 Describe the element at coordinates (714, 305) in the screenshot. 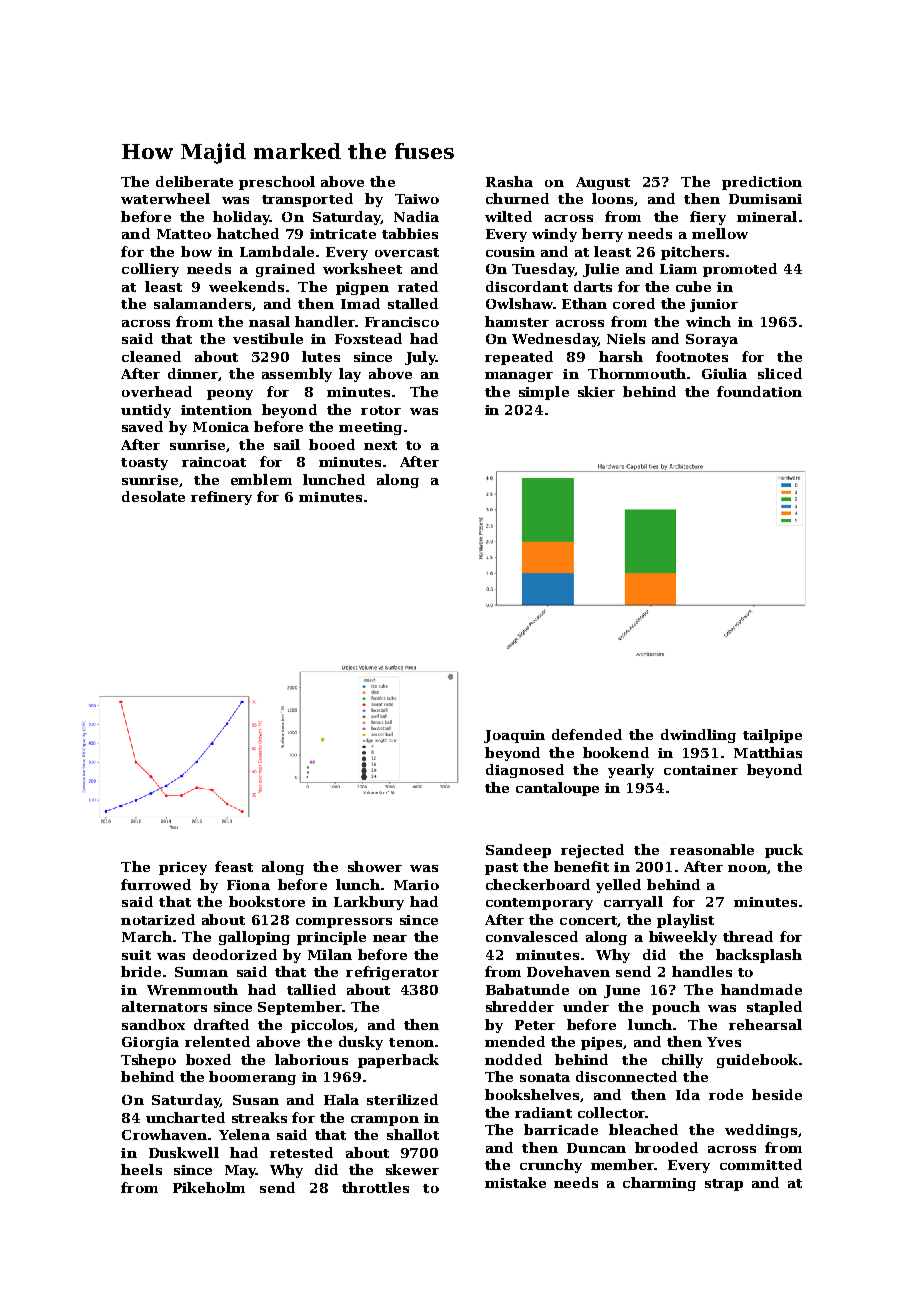

I see `junior` at that location.
